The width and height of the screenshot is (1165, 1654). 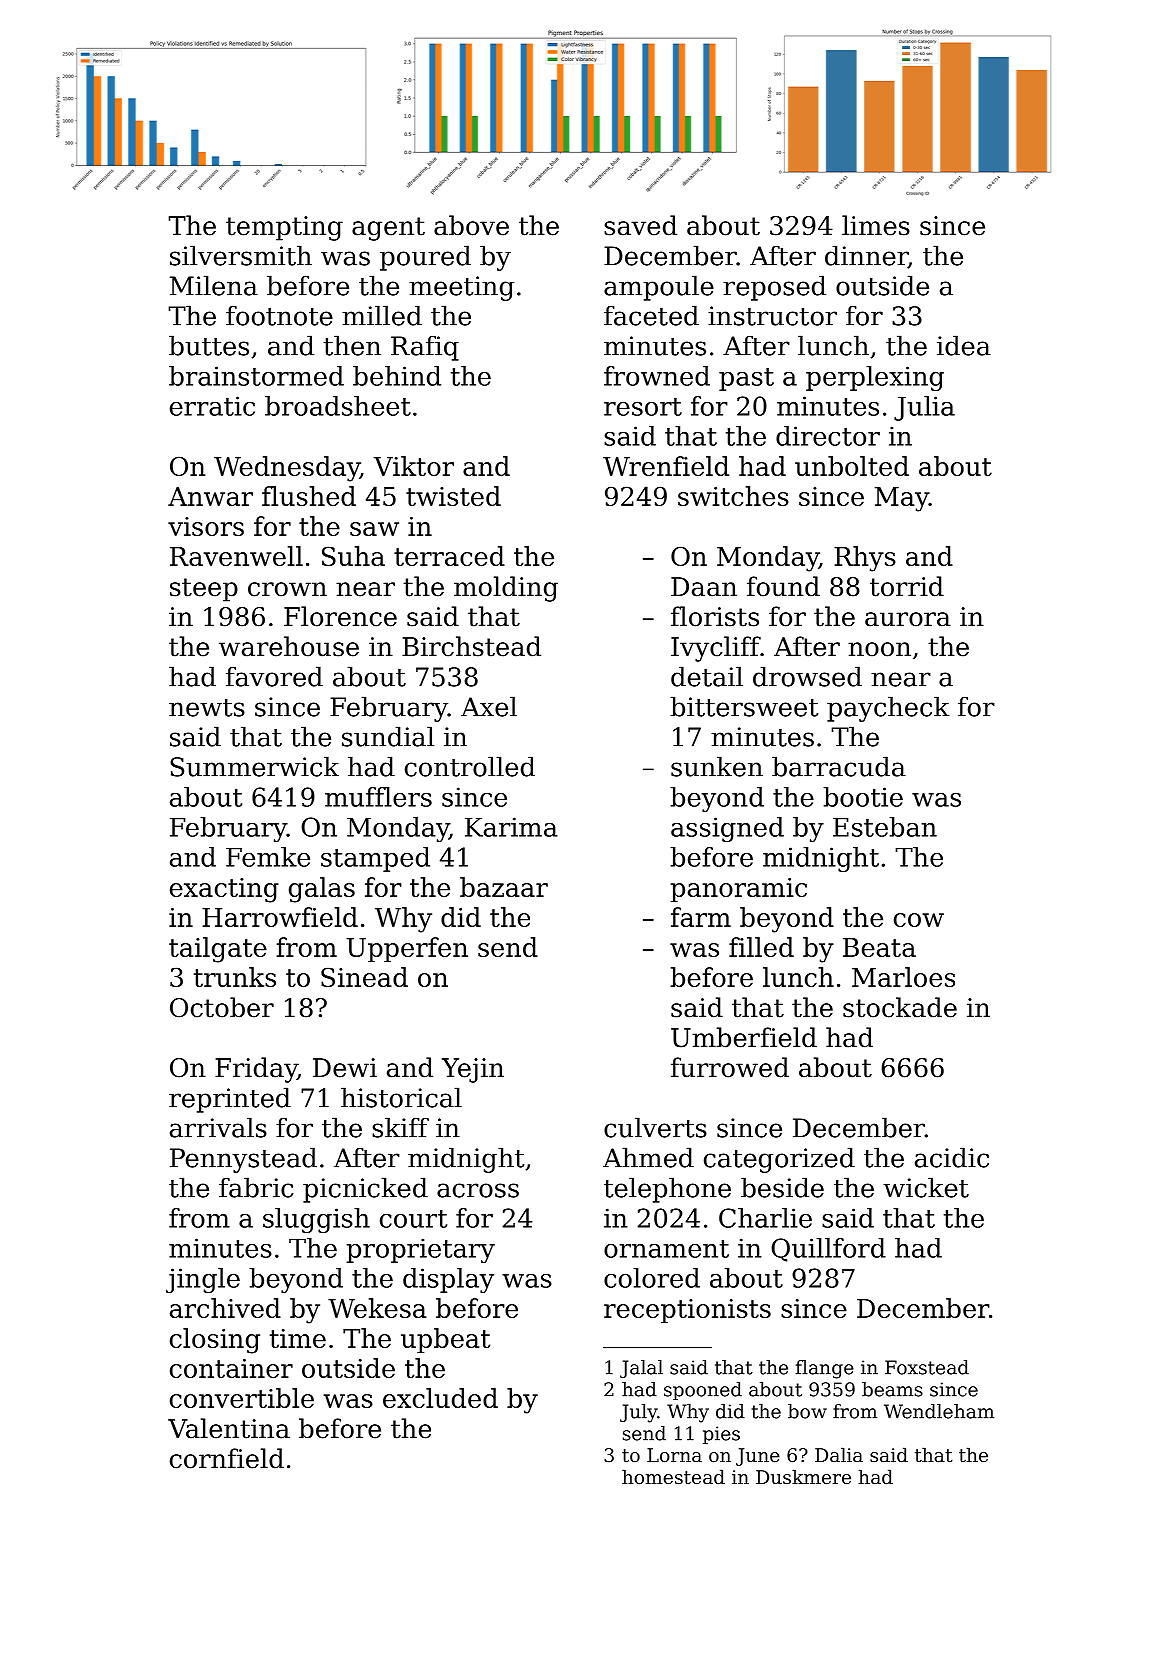 What do you see at coordinates (919, 920) in the screenshot?
I see `cow` at bounding box center [919, 920].
